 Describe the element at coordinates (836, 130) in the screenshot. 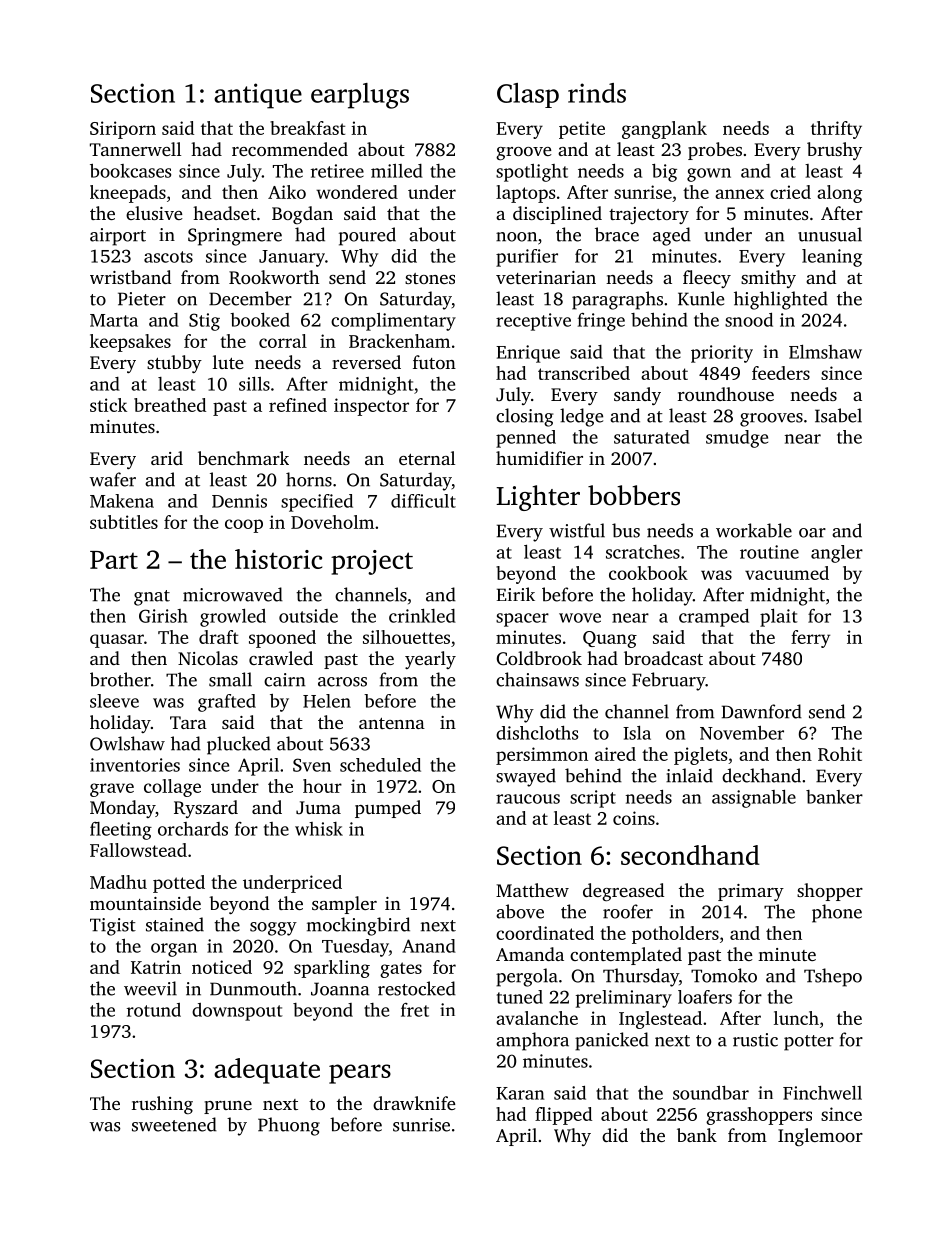

I see `thrifty` at that location.
